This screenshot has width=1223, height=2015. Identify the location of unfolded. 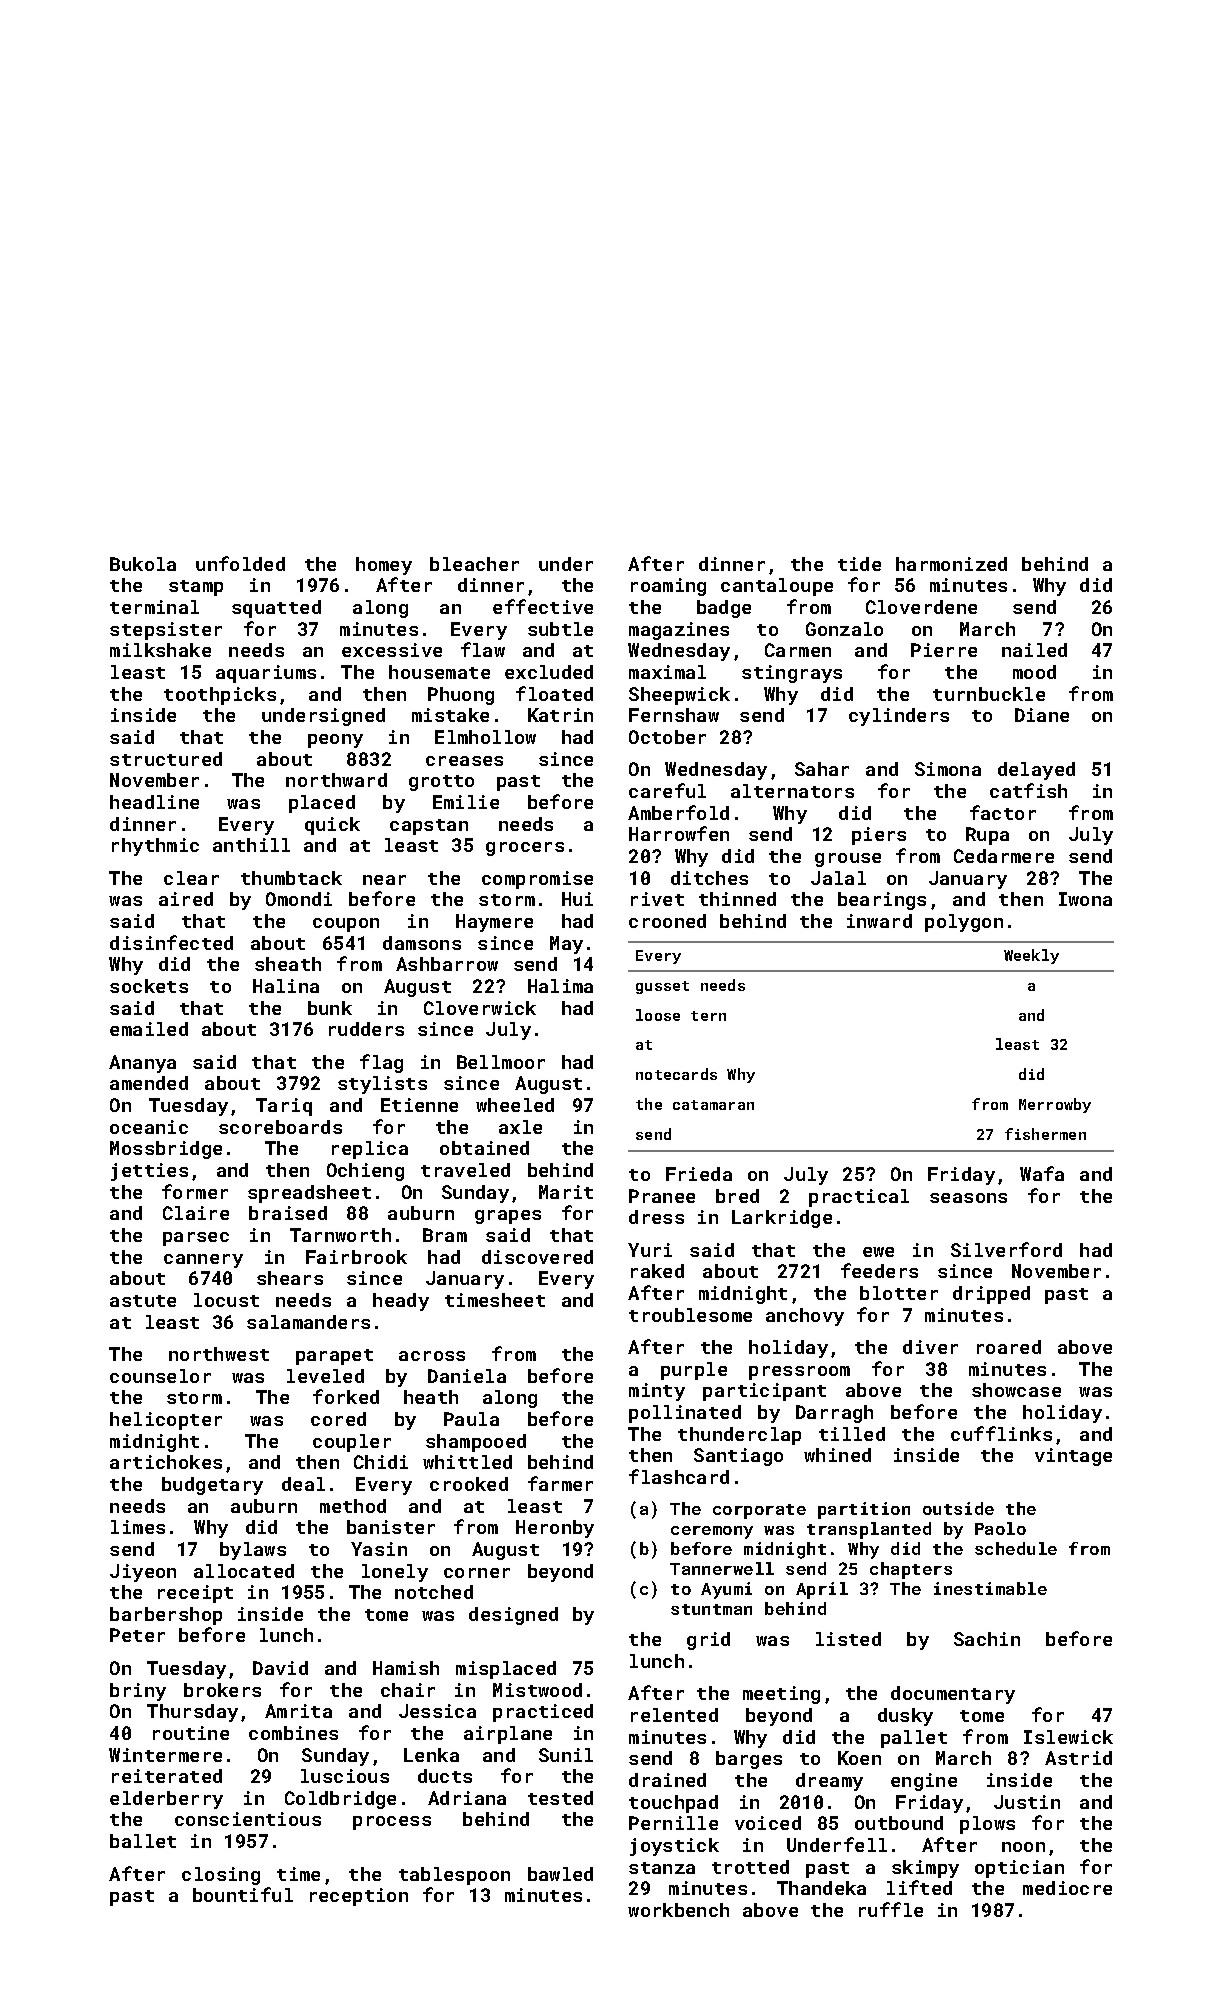
(240, 563).
